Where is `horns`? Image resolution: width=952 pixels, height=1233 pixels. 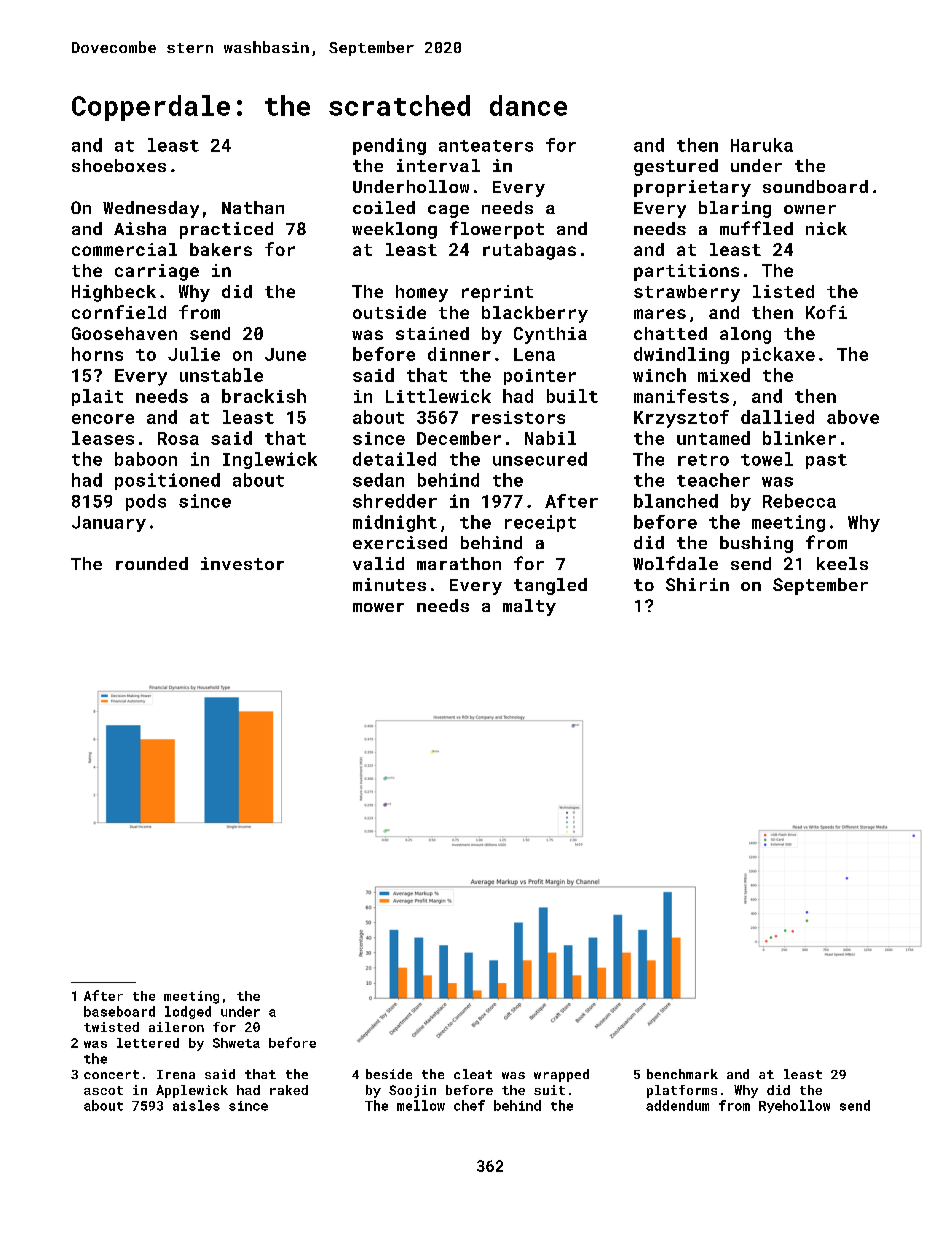 horns is located at coordinates (97, 354).
